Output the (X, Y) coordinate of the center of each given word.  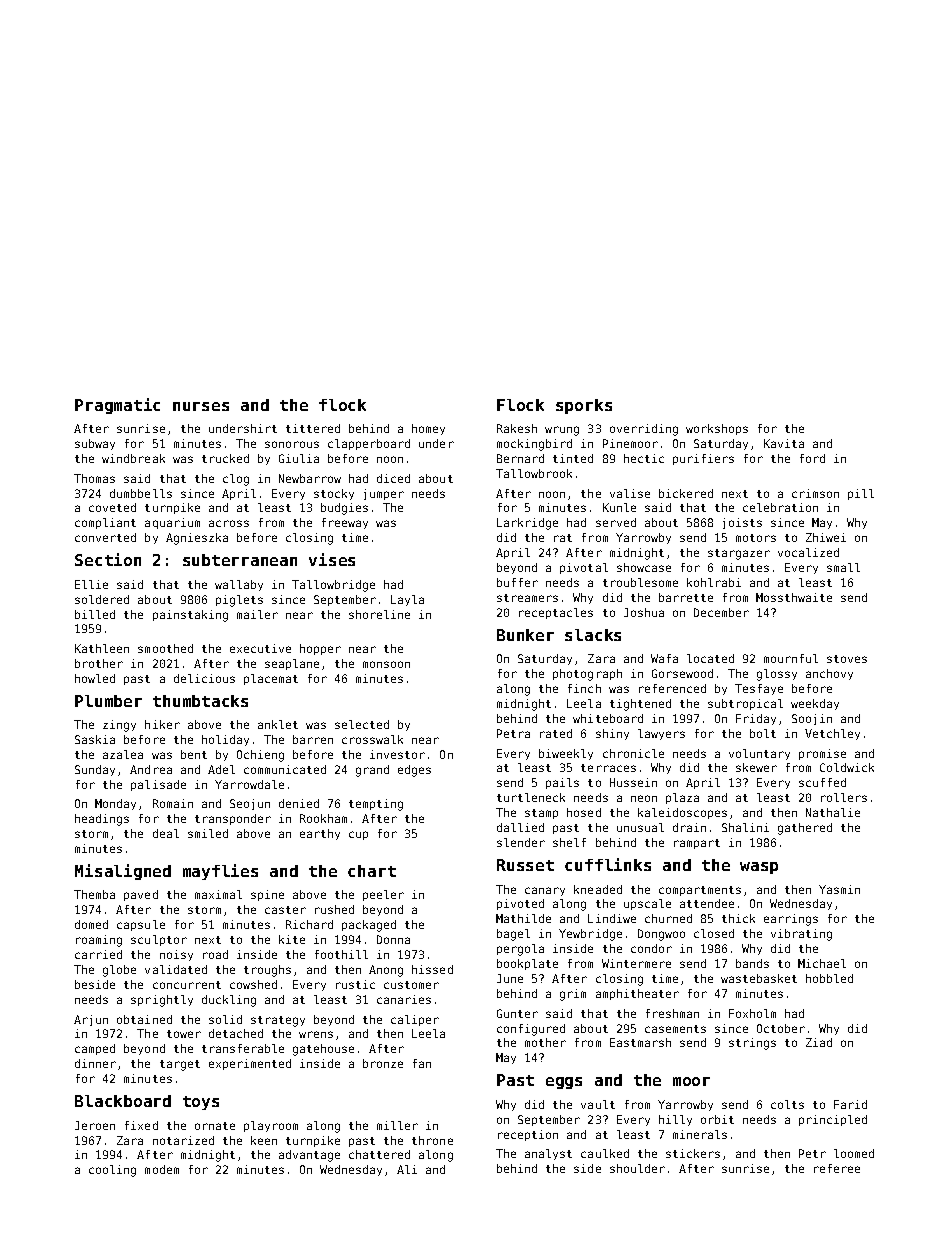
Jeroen (95, 1125)
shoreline (379, 614)
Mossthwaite (794, 597)
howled (95, 678)
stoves (847, 659)
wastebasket (759, 978)
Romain (173, 803)
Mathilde (523, 918)
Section (108, 559)
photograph (587, 675)
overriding (644, 430)
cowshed (253, 984)
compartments (700, 891)
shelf (569, 842)
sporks (584, 406)
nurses (201, 406)
